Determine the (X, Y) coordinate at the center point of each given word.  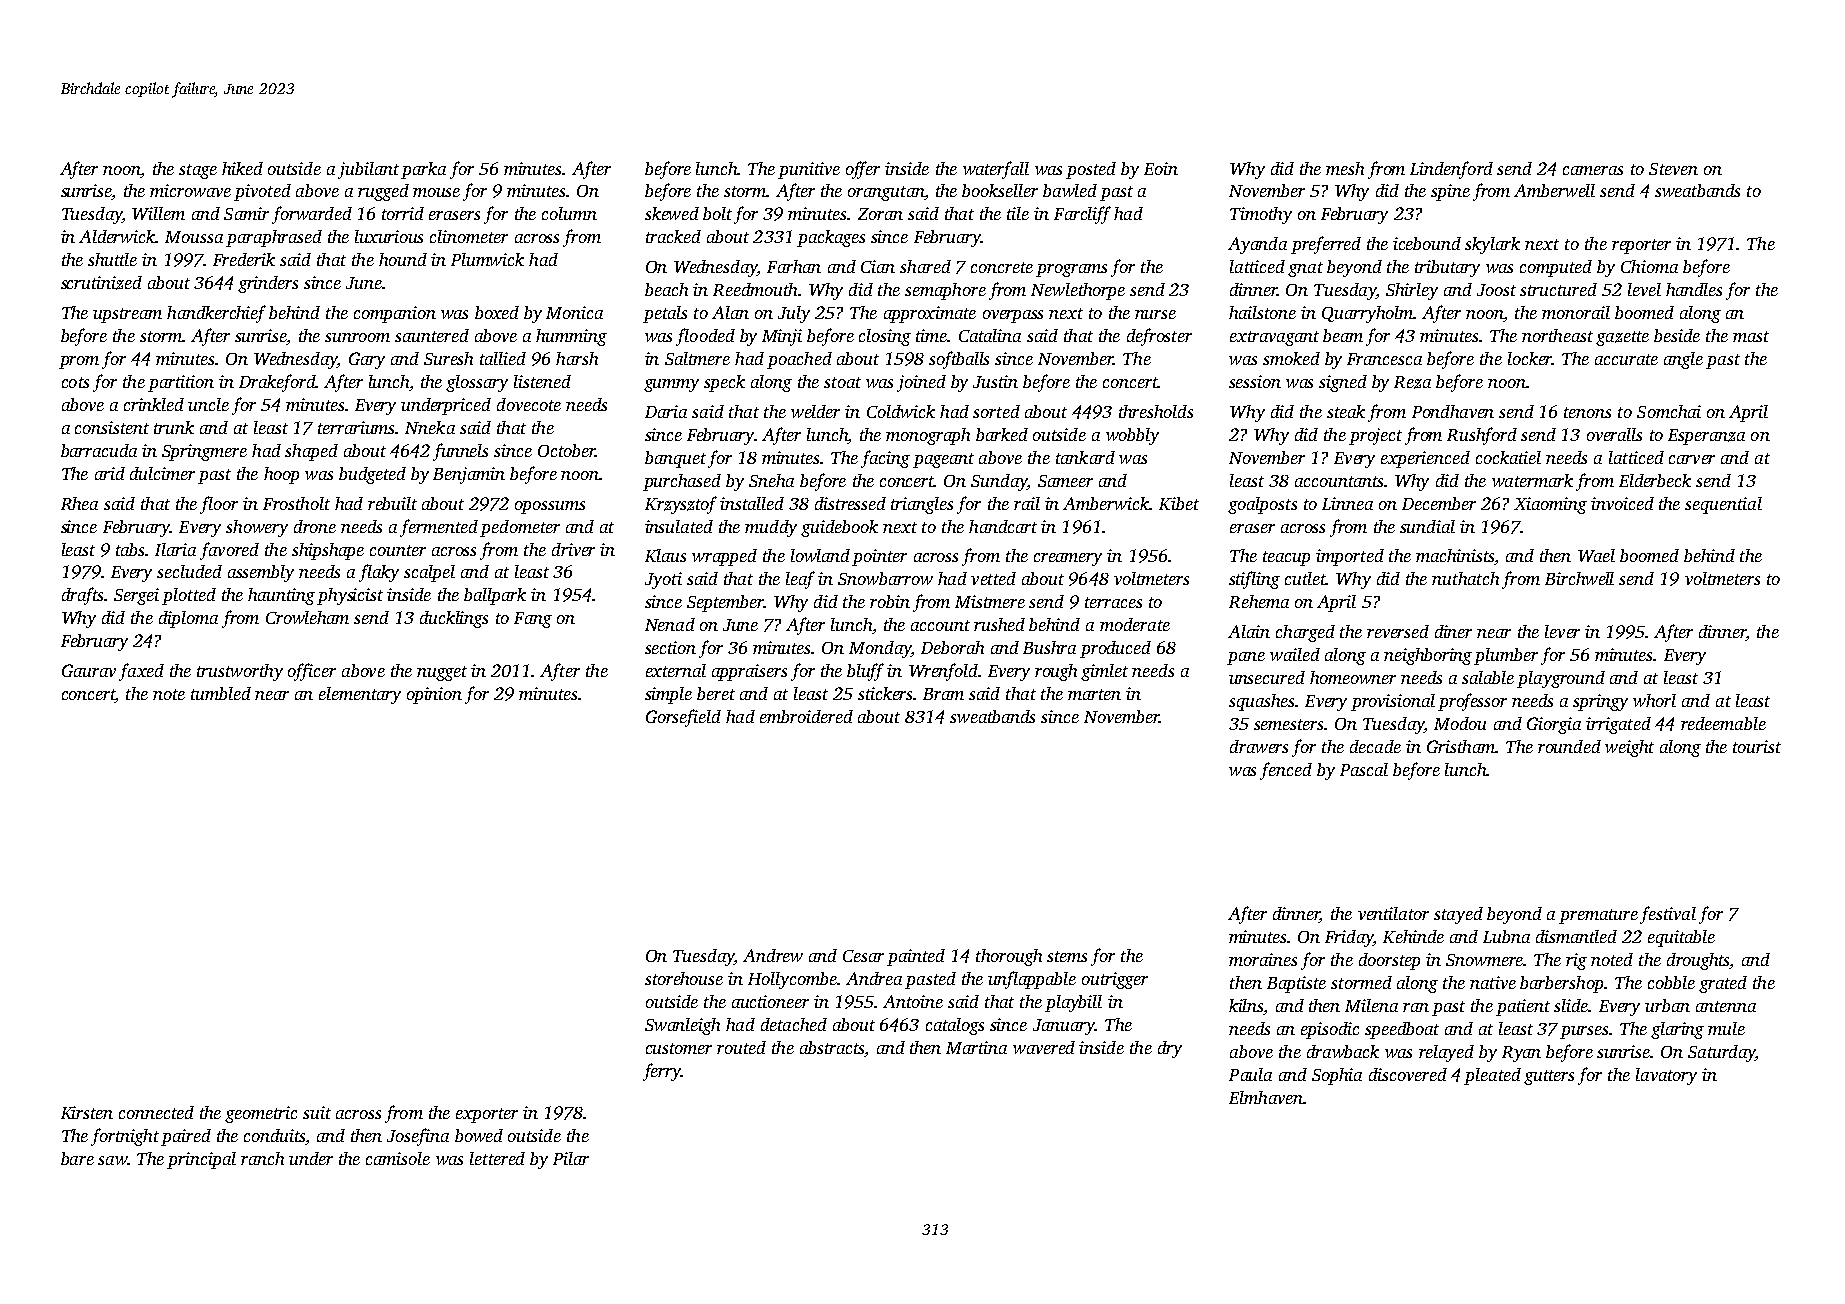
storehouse (684, 978)
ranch (262, 1158)
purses (1584, 1032)
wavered (1044, 1047)
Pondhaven (1453, 411)
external (676, 670)
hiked (242, 168)
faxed (141, 672)
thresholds (1156, 411)
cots (75, 382)
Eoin (1161, 168)
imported (1350, 557)
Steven (1673, 169)
